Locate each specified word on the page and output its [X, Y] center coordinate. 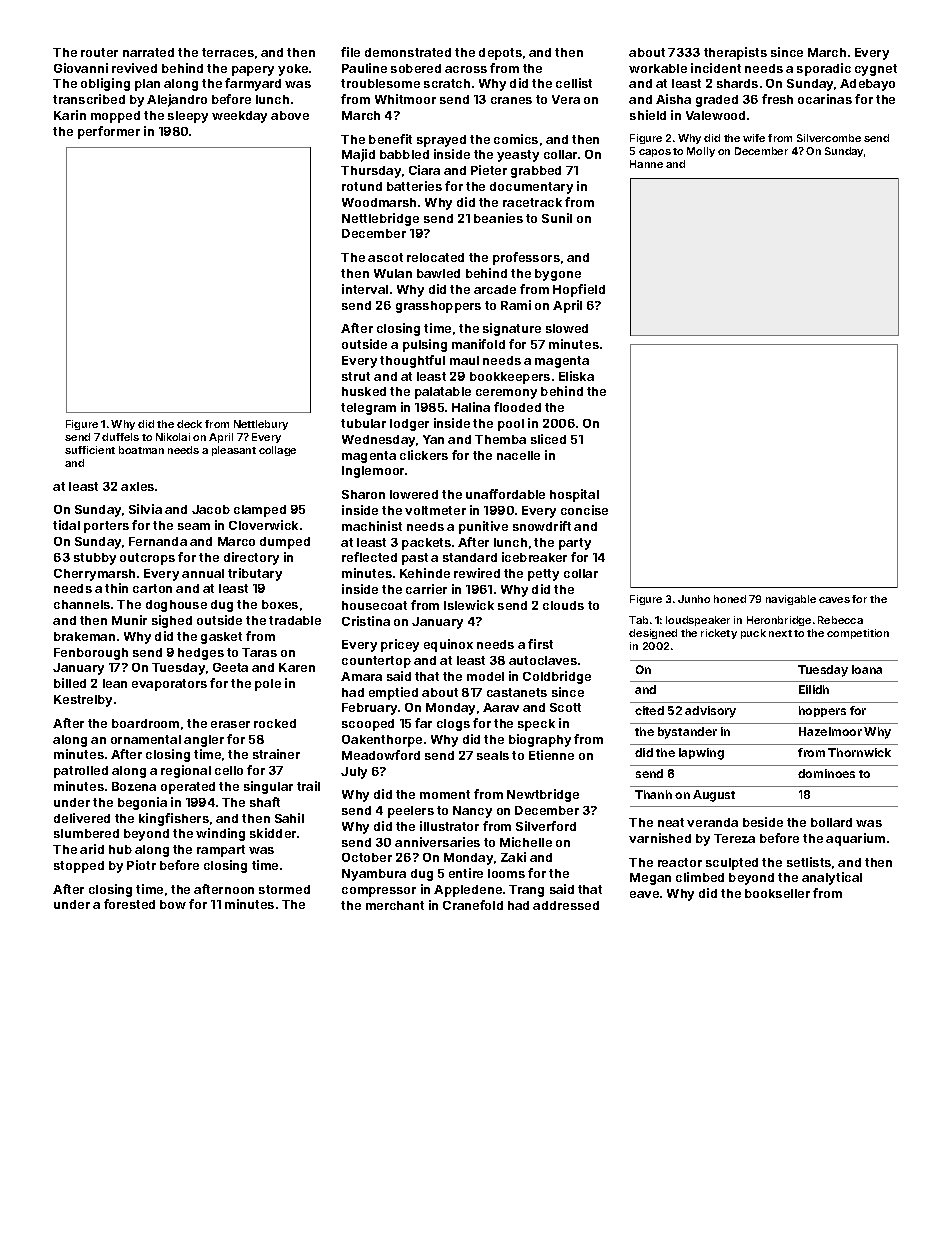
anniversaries [437, 842]
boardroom [145, 723]
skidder [273, 833]
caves [834, 600]
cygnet [876, 70]
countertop [376, 662]
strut [356, 376]
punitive [483, 527]
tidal [66, 525]
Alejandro [177, 100]
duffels [120, 437]
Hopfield [579, 290]
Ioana [867, 669]
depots [500, 54]
